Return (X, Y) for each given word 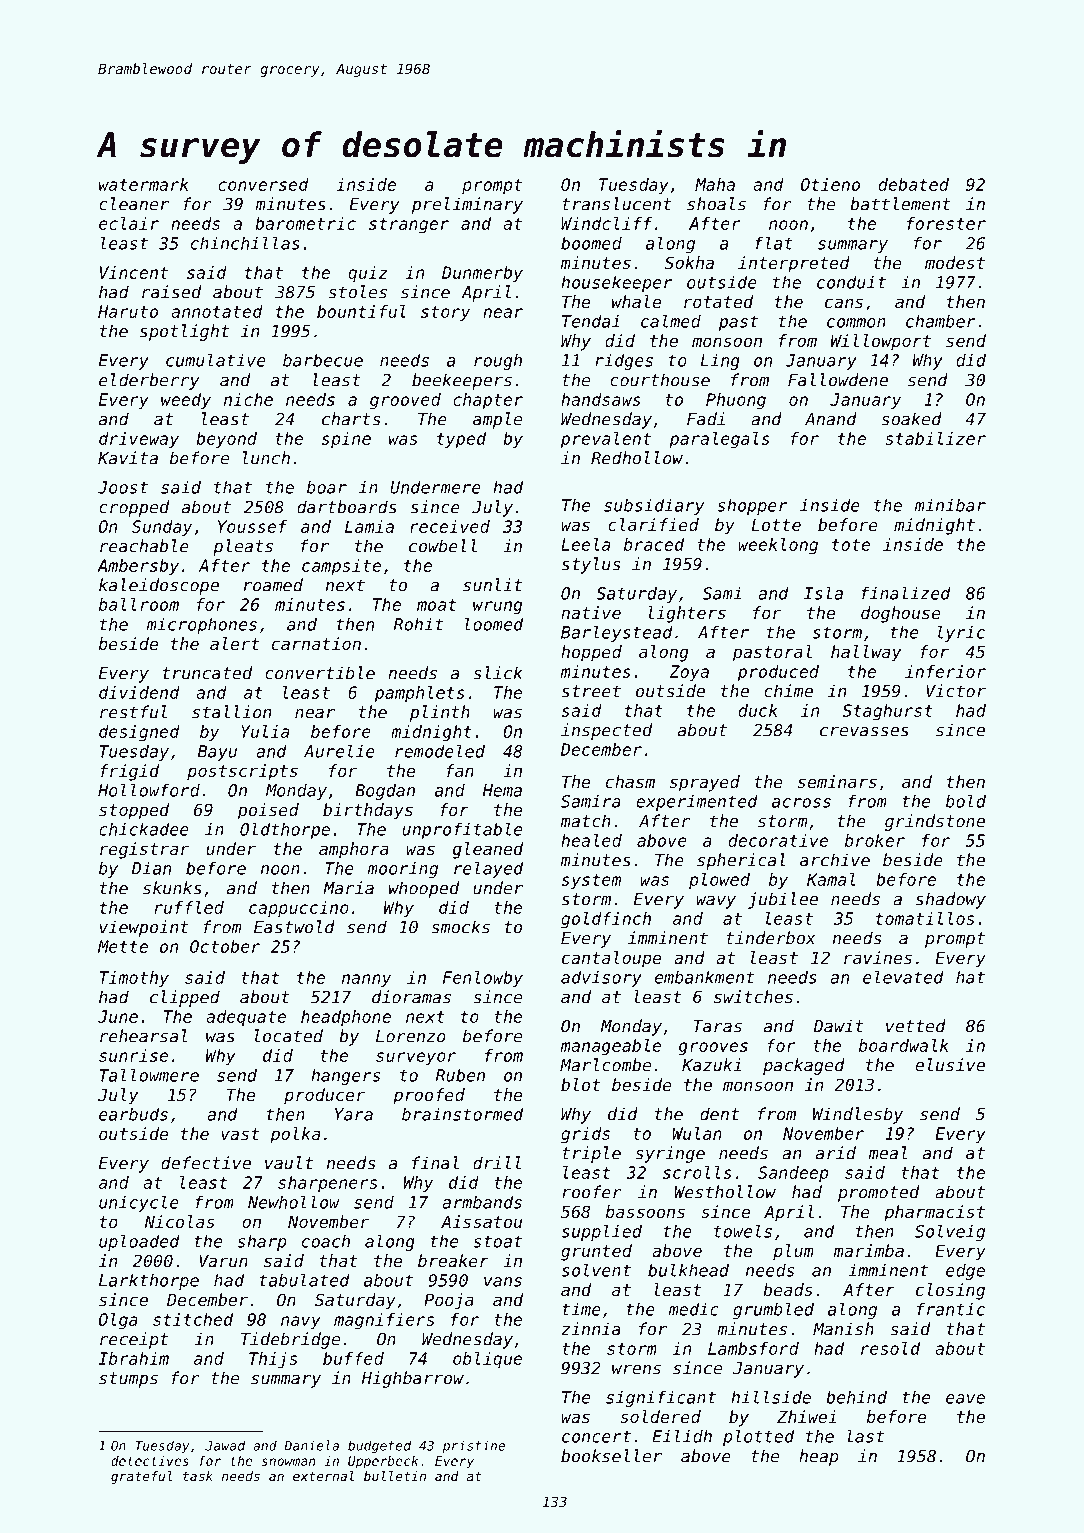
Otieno (830, 184)
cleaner (134, 204)
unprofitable (462, 831)
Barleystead (617, 634)
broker (875, 840)
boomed (591, 243)
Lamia (369, 526)
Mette (123, 946)
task (198, 1476)
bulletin (395, 1476)
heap (818, 1457)
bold (966, 801)
